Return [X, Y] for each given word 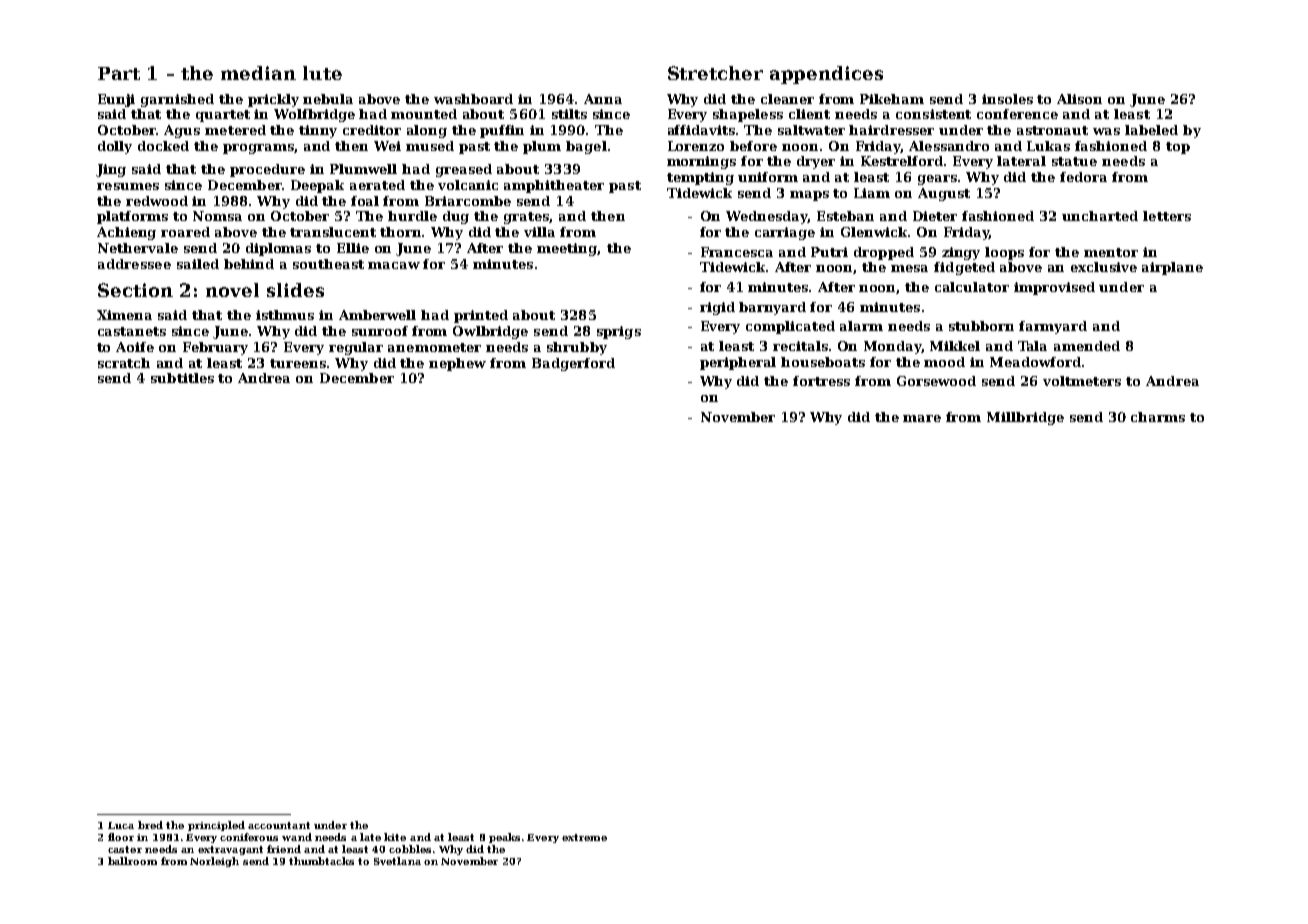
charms [1158, 417]
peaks [504, 838]
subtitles [182, 378]
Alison [1079, 99]
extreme [584, 837]
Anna [603, 99]
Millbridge [1025, 418]
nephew [457, 364]
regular [356, 348]
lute [322, 73]
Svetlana [397, 861]
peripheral [738, 363]
